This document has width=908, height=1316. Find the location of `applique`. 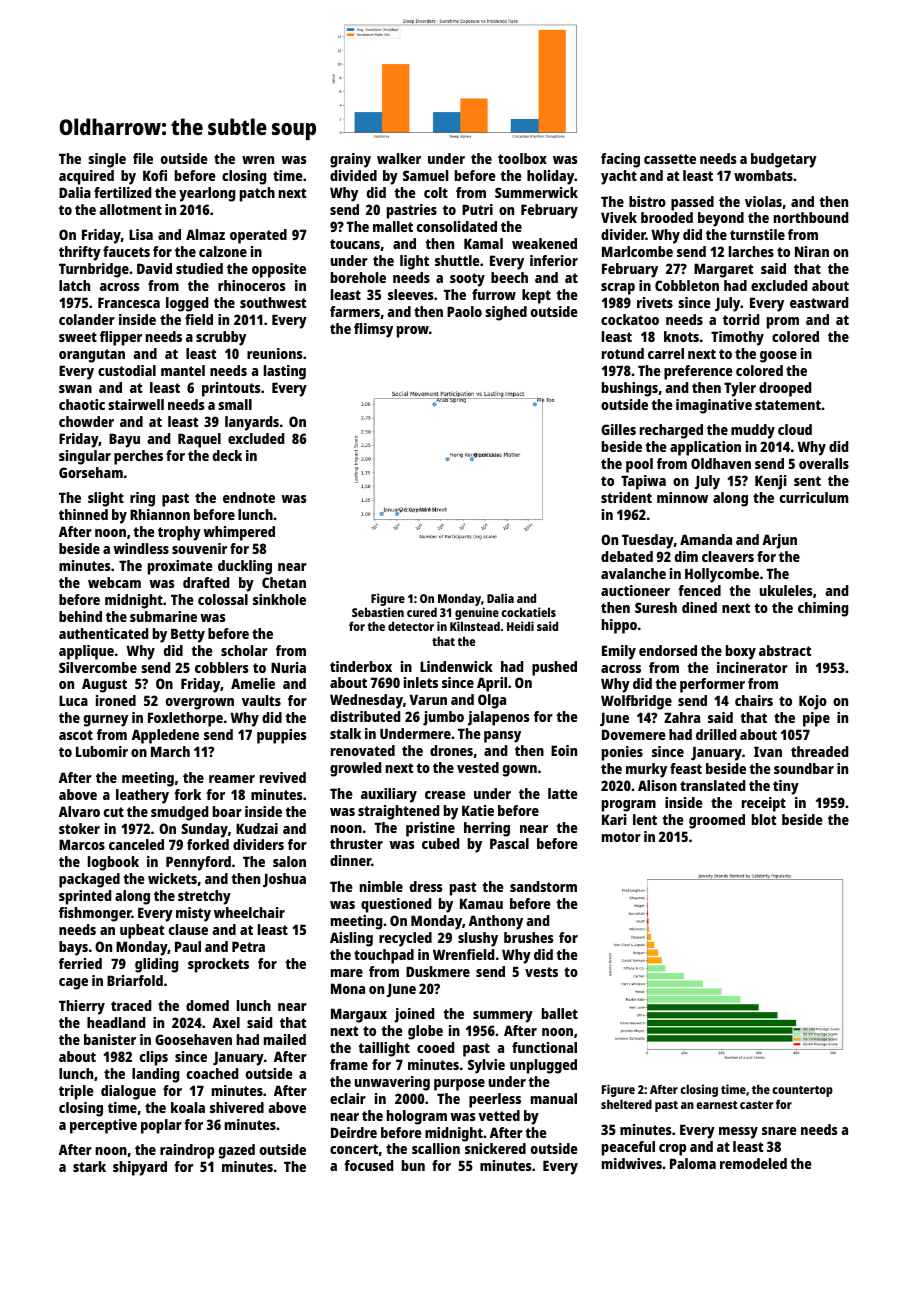

applique is located at coordinates (86, 652).
